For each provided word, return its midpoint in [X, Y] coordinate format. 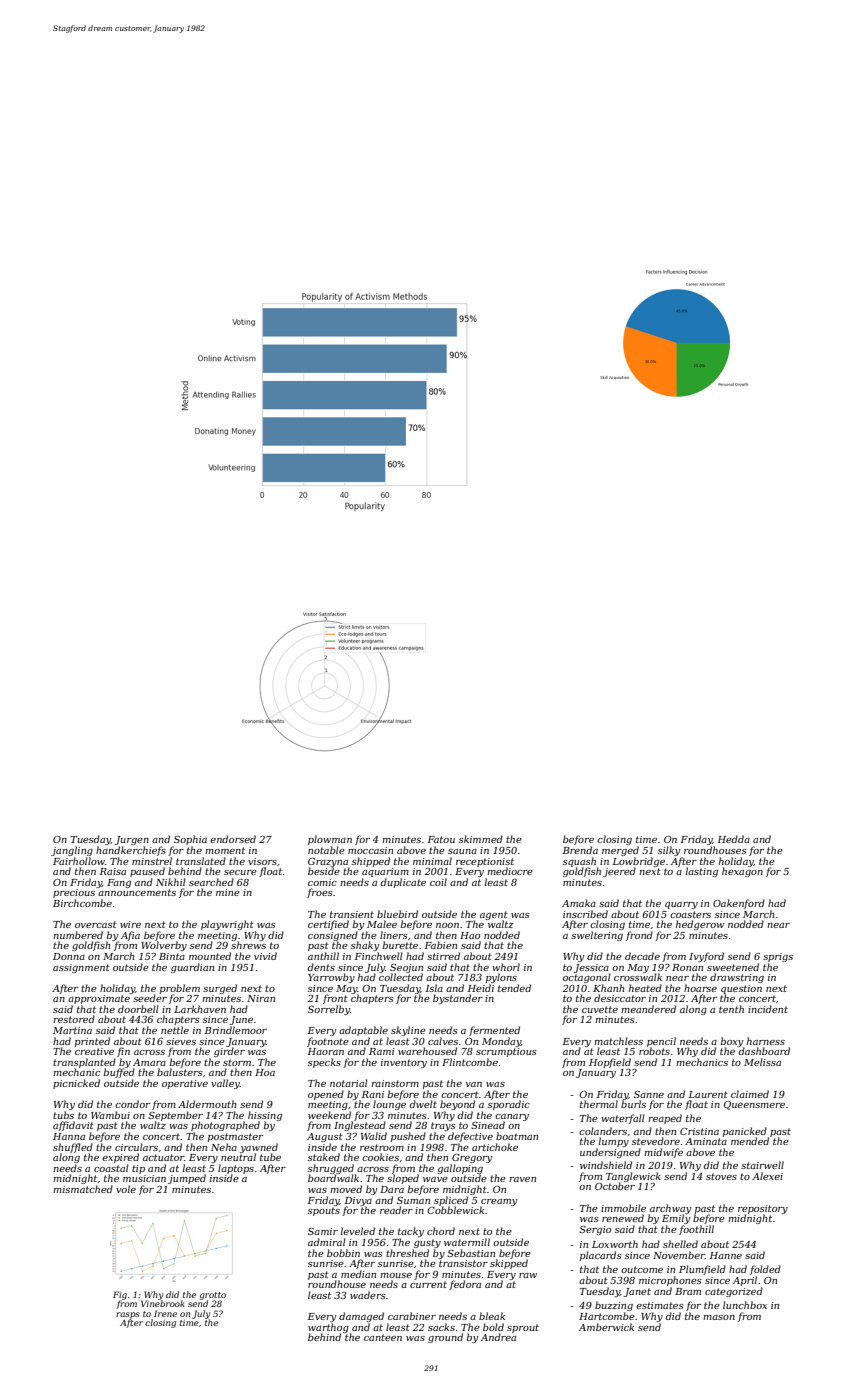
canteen [383, 1337]
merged [620, 851]
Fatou [441, 839]
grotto [212, 1296]
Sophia [190, 840]
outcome [642, 1269]
